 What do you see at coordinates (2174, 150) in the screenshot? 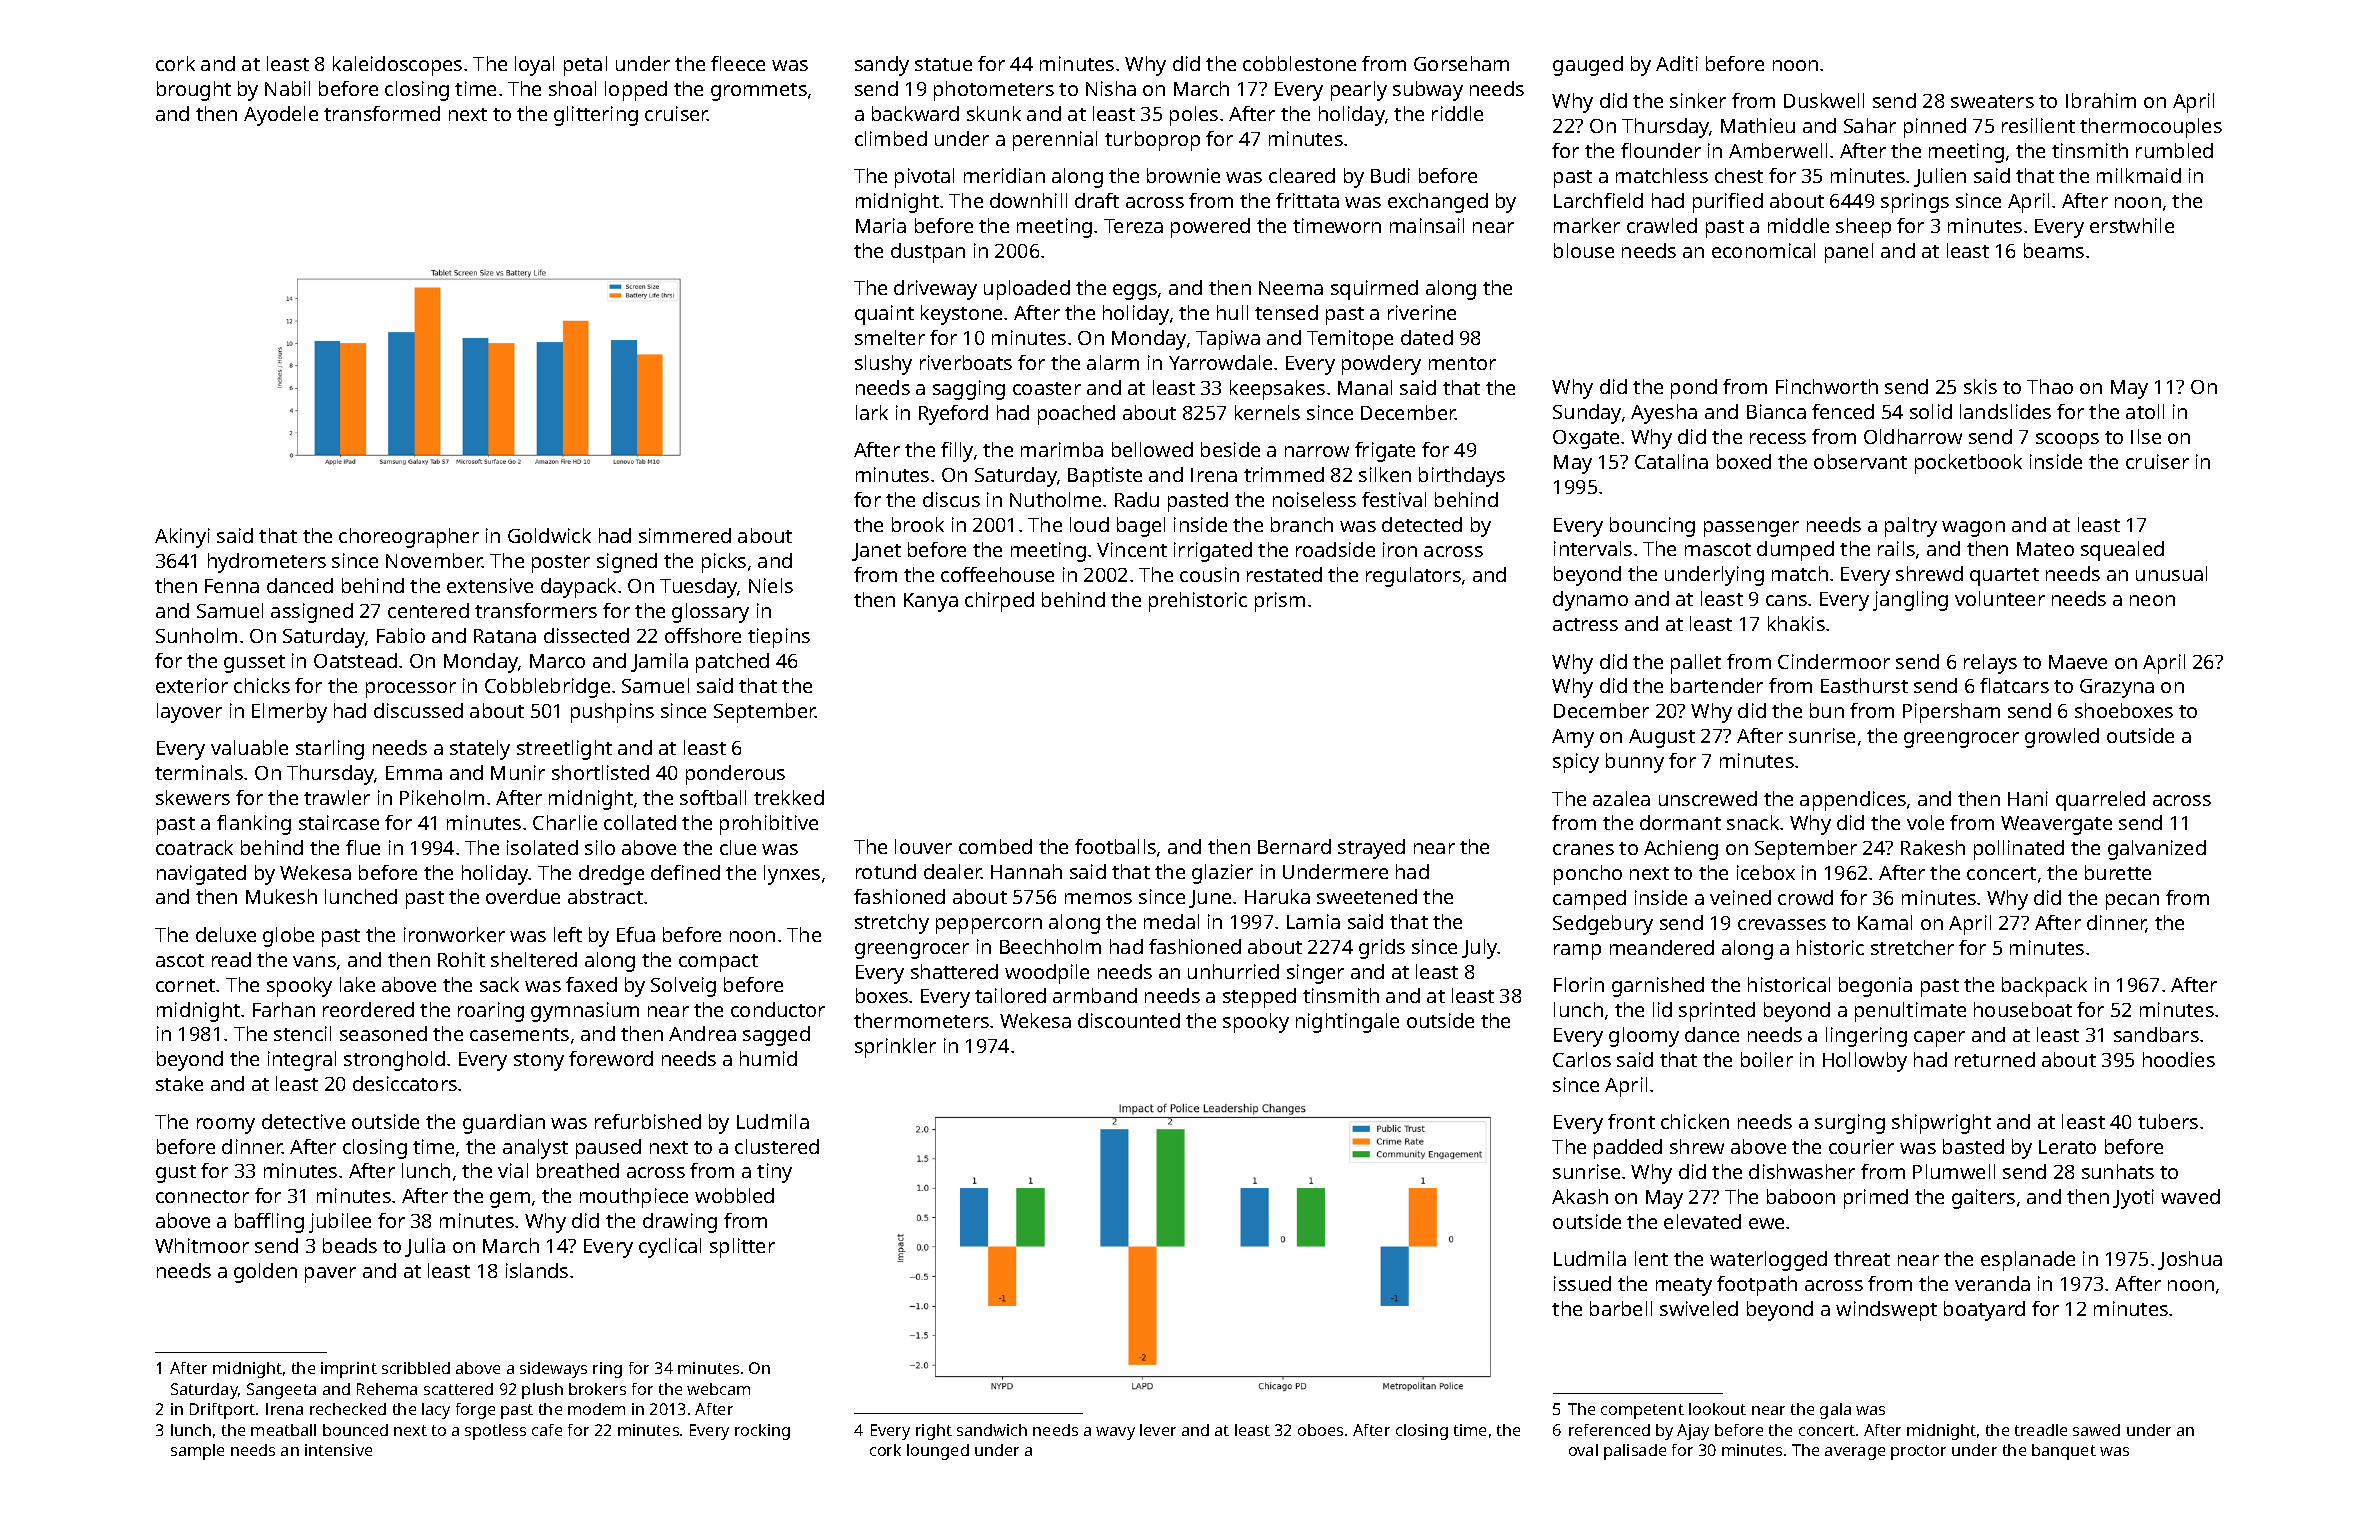
I see `rumbled` at bounding box center [2174, 150].
